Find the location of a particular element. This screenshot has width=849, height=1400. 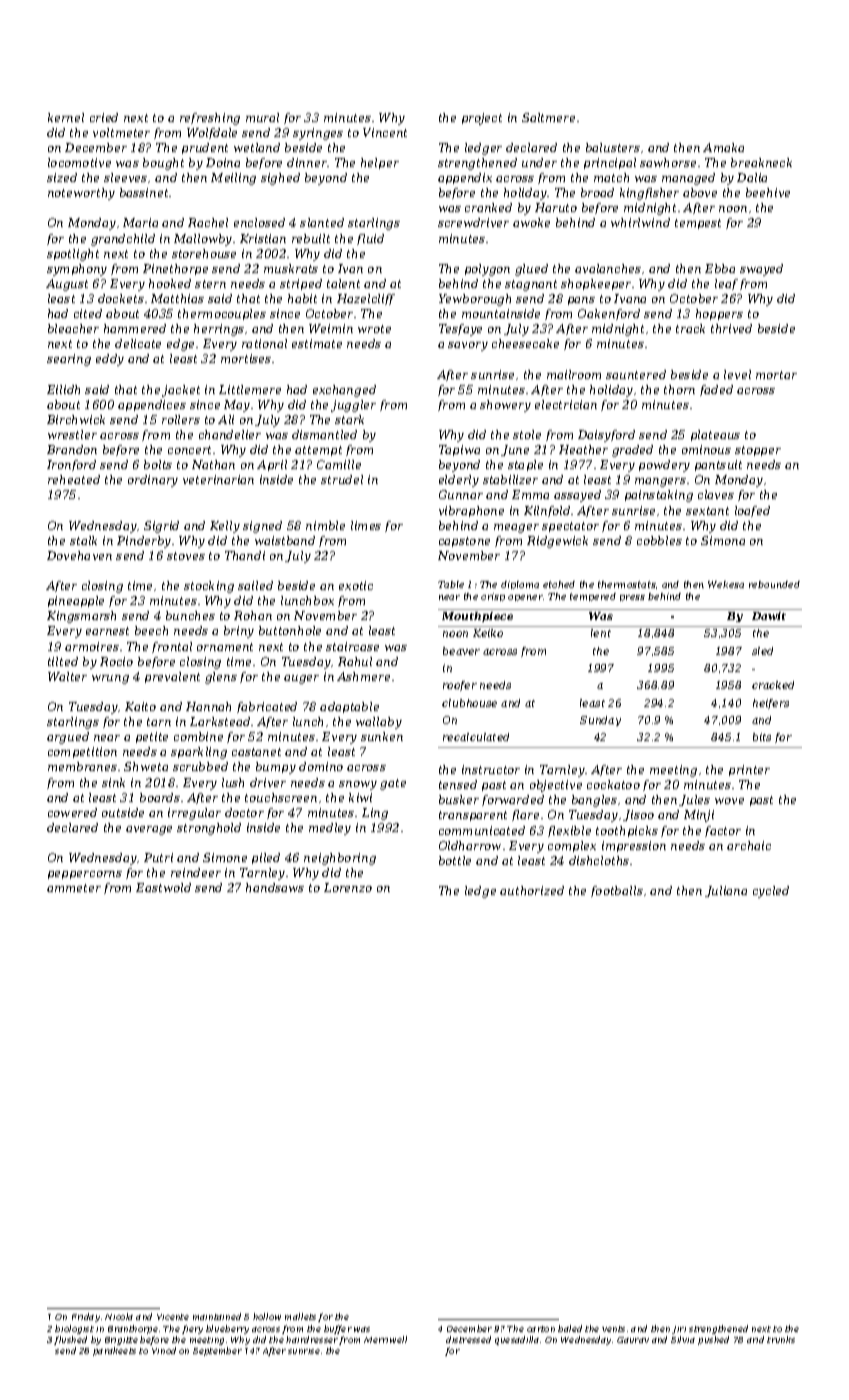

ammeter is located at coordinates (74, 888).
